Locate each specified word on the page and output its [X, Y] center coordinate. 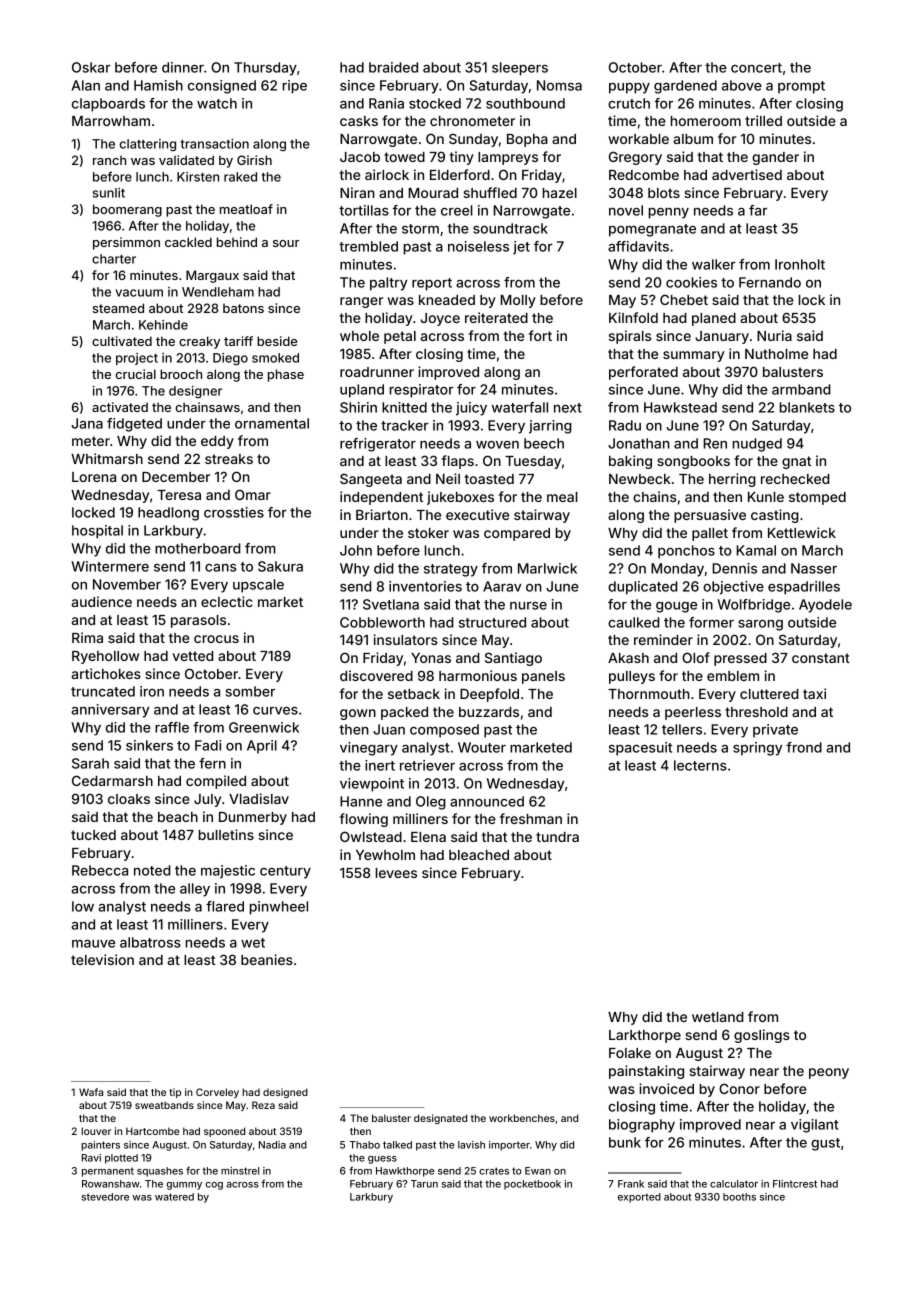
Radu [625, 425]
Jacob [360, 157]
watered [174, 1197]
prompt [801, 87]
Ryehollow [105, 657]
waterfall [520, 407]
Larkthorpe [645, 1036]
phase [286, 375]
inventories [425, 586]
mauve [93, 944]
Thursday [265, 69]
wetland [718, 1017]
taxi [814, 693]
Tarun [424, 1184]
